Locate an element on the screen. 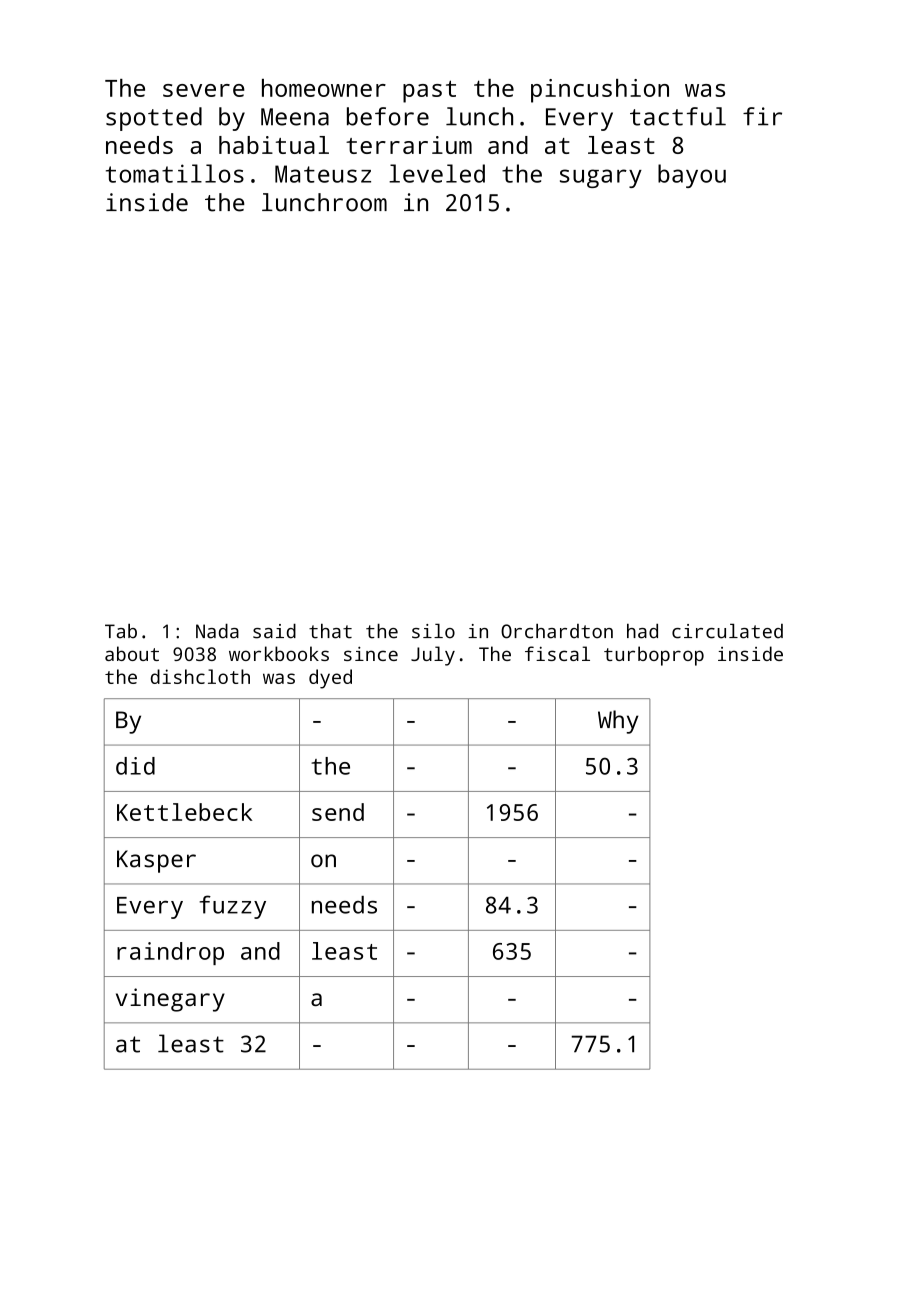  had is located at coordinates (642, 631).
